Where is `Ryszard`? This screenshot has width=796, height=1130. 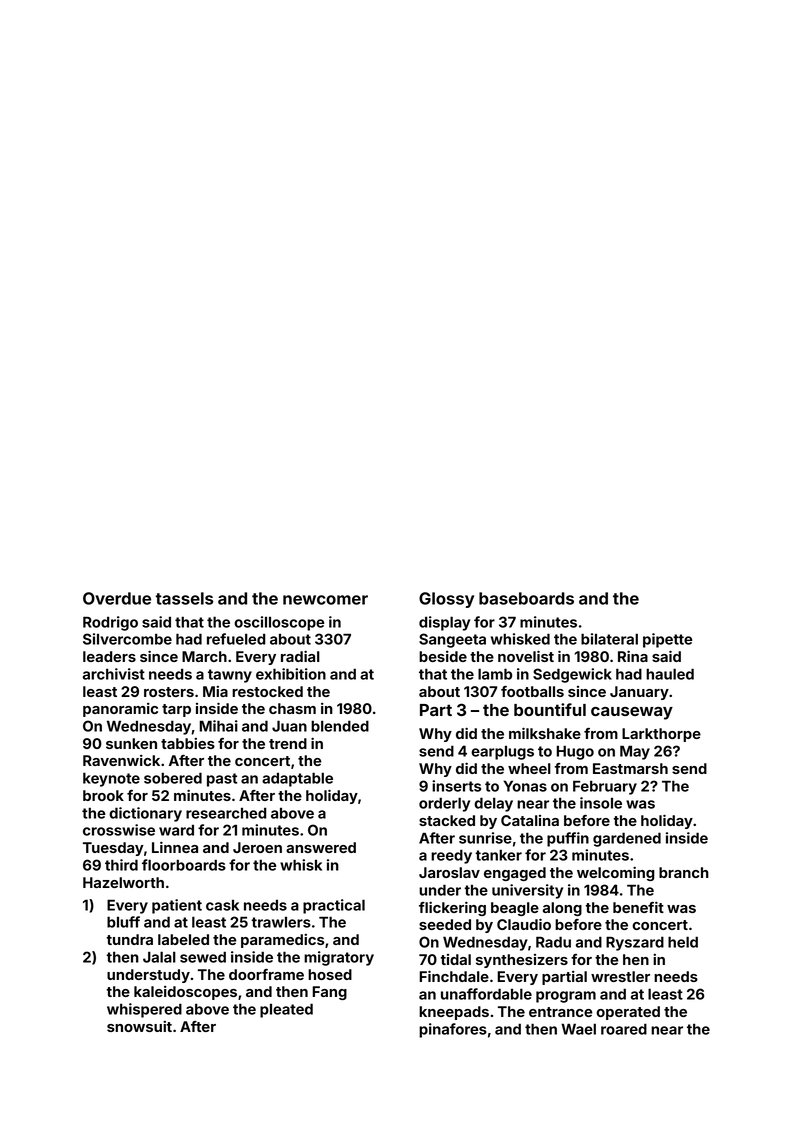 Ryszard is located at coordinates (635, 943).
